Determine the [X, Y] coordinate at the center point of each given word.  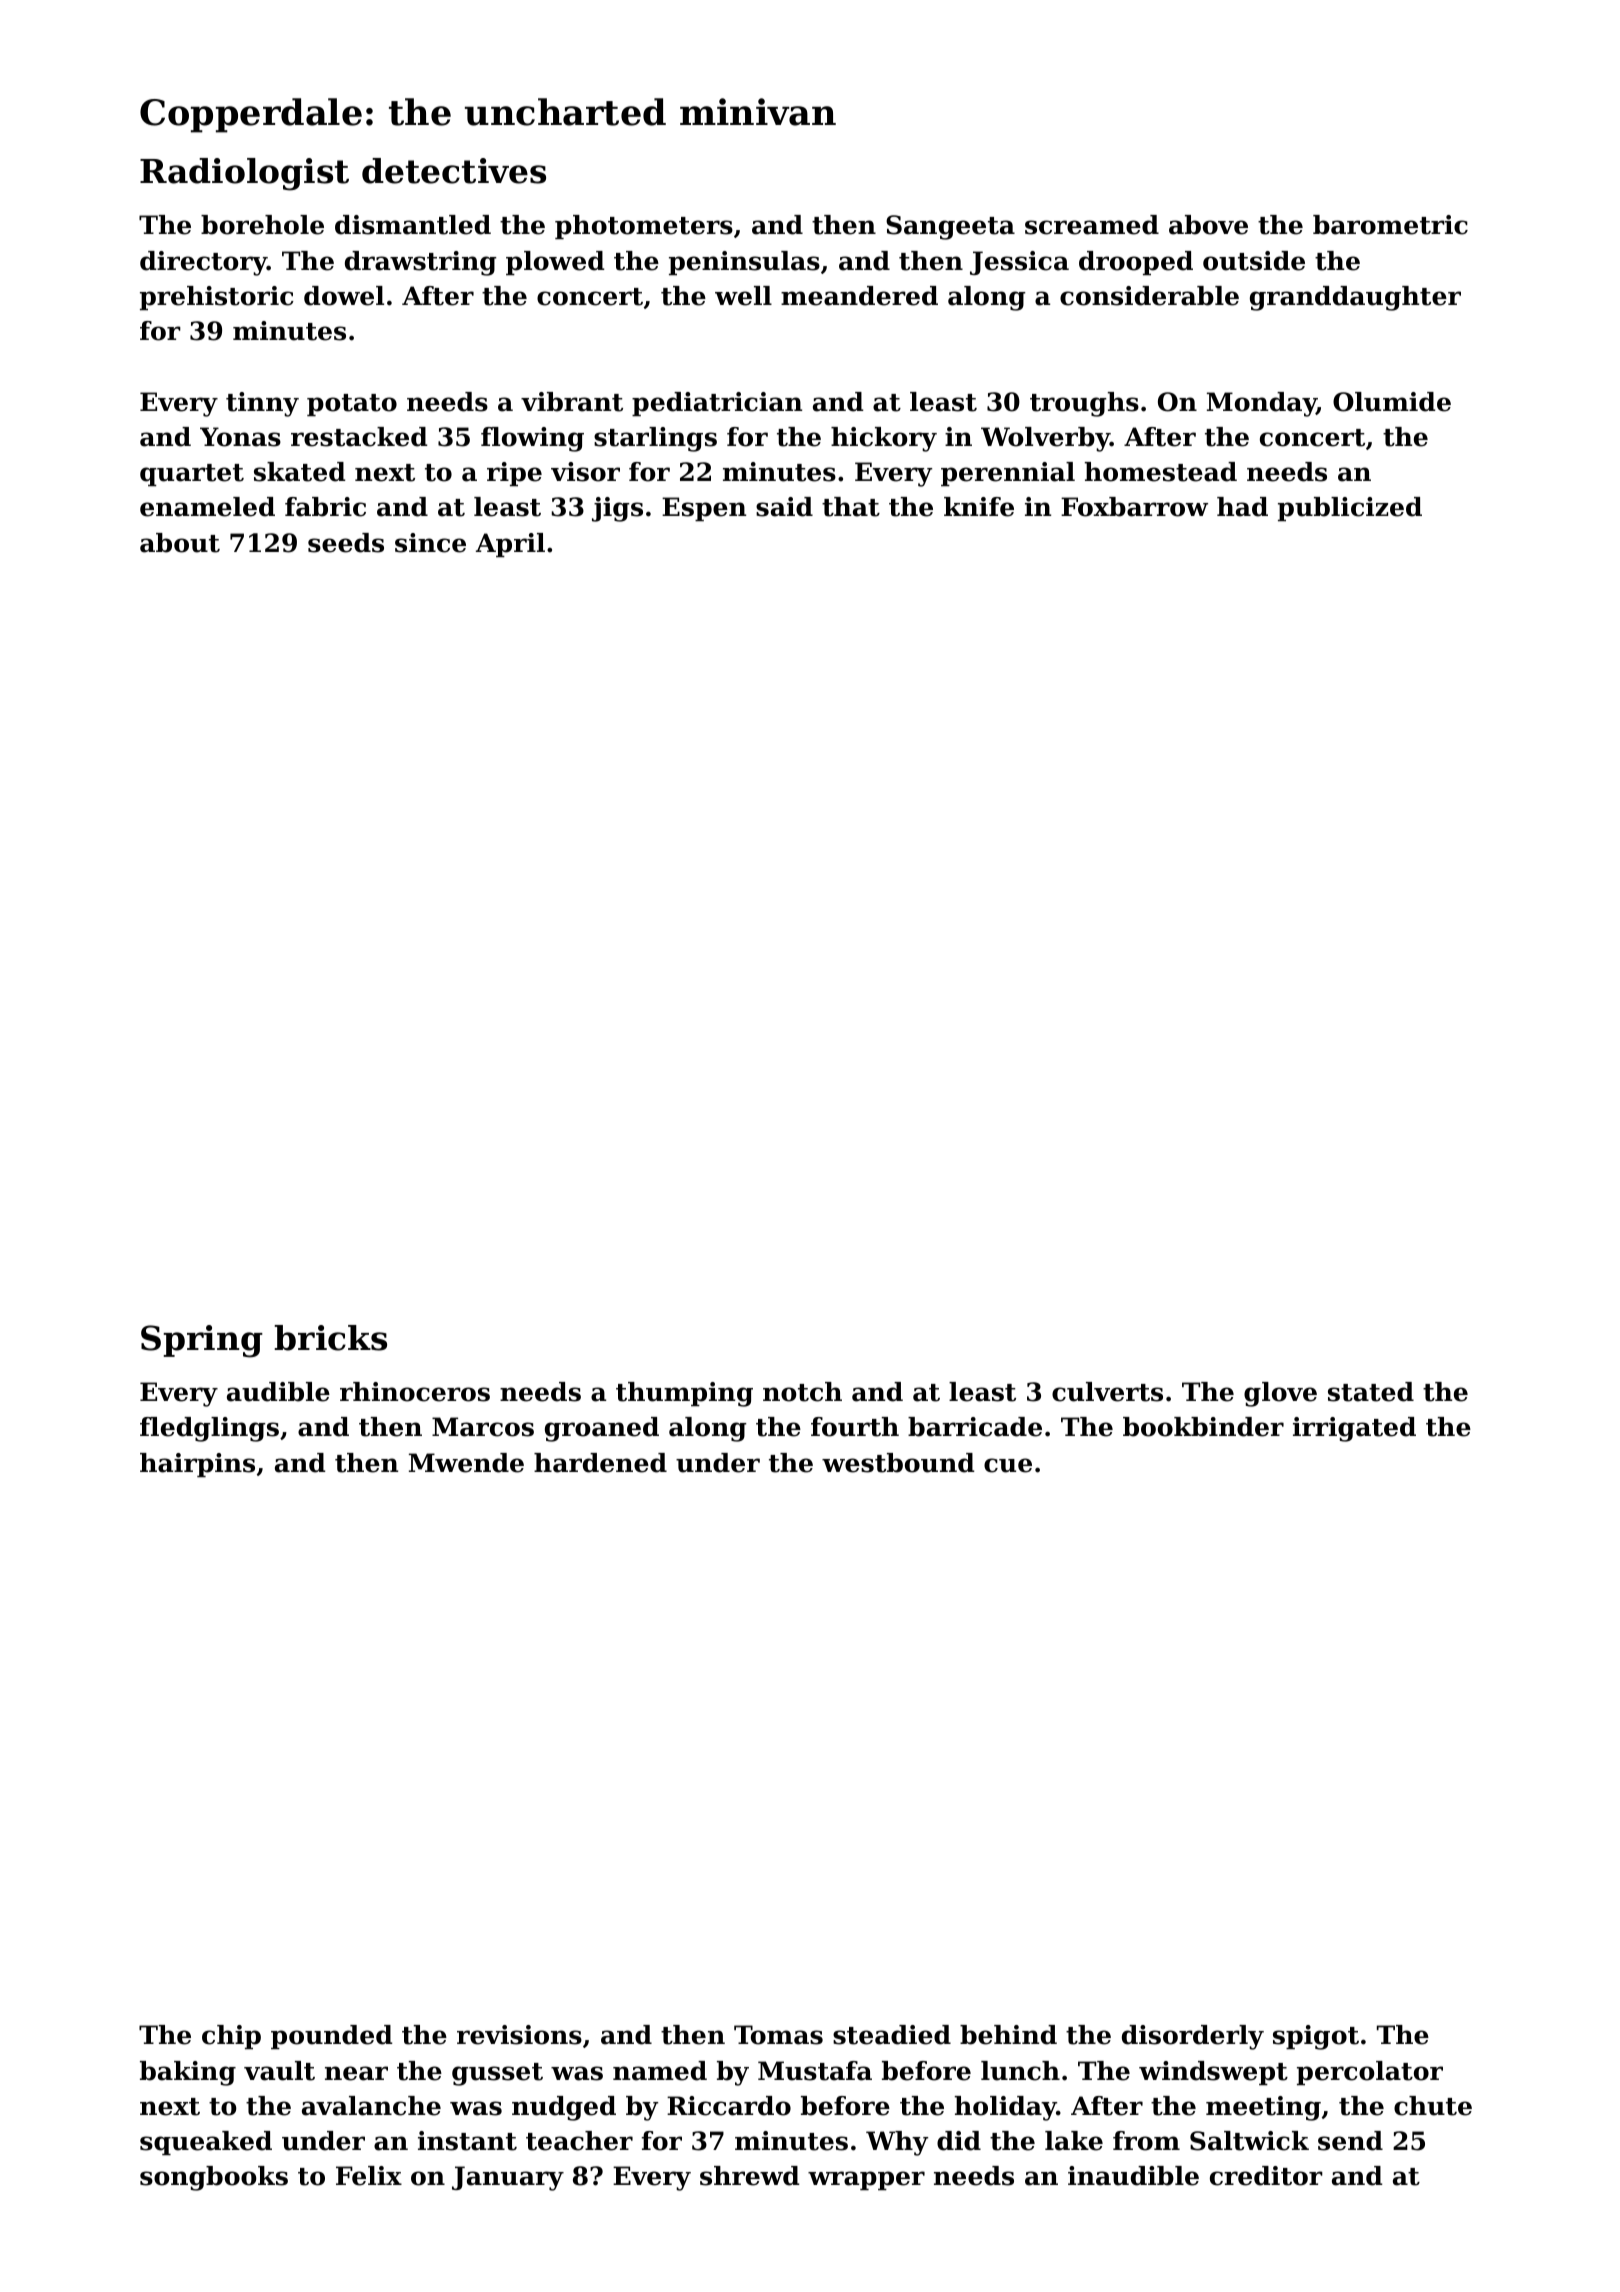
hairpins [197, 1465]
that [851, 507]
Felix [369, 2176]
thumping [684, 1394]
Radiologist [244, 174]
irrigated [1354, 1429]
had [1242, 507]
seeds [346, 543]
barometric [1390, 225]
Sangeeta [950, 227]
